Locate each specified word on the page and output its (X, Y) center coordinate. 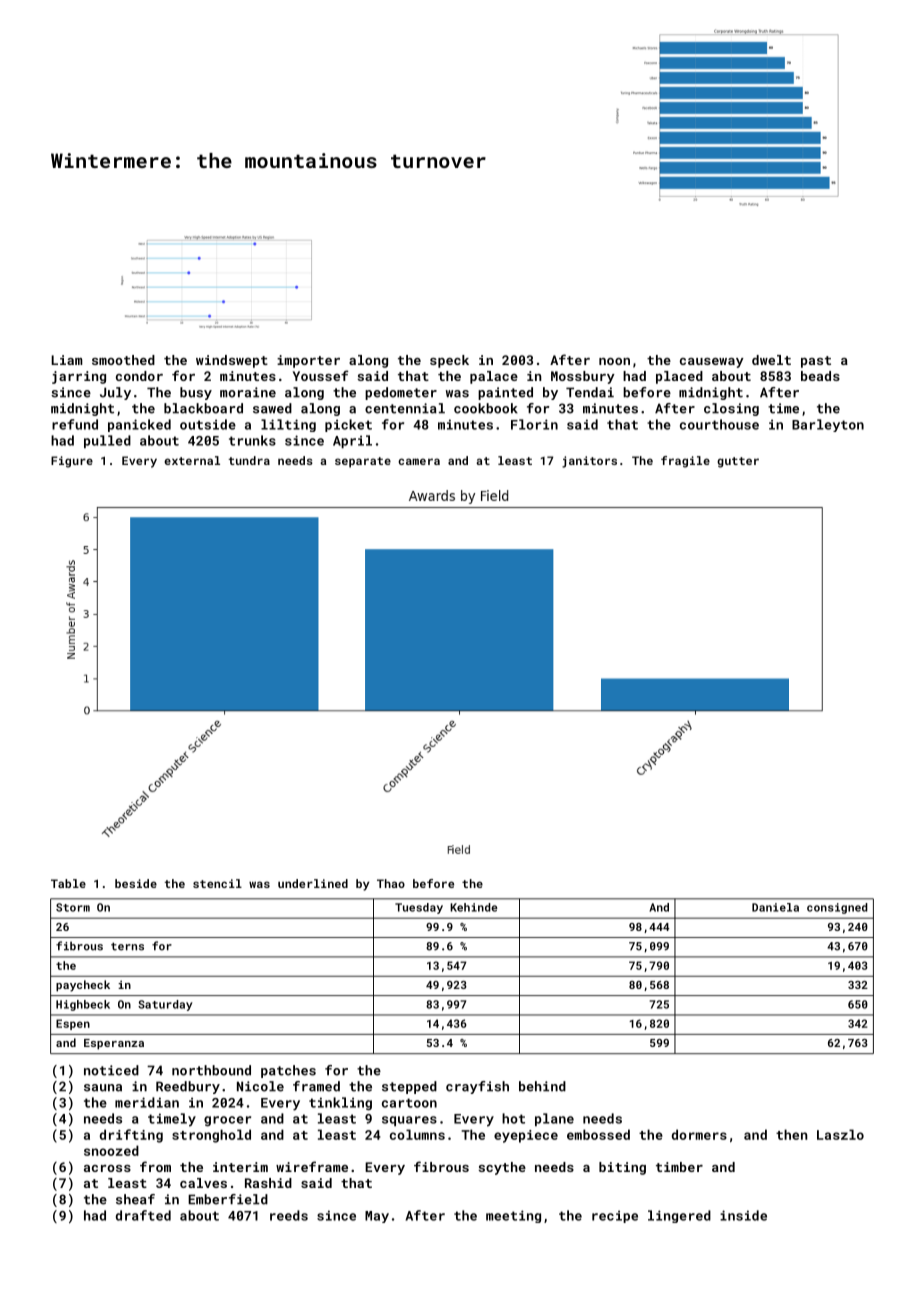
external (192, 460)
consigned (837, 908)
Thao (391, 883)
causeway (712, 363)
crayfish (477, 1087)
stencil (217, 883)
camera (419, 461)
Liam (66, 360)
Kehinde (474, 907)
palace (494, 377)
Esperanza (114, 1044)
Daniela (775, 907)
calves (203, 1183)
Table (68, 883)
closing (731, 409)
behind (542, 1086)
